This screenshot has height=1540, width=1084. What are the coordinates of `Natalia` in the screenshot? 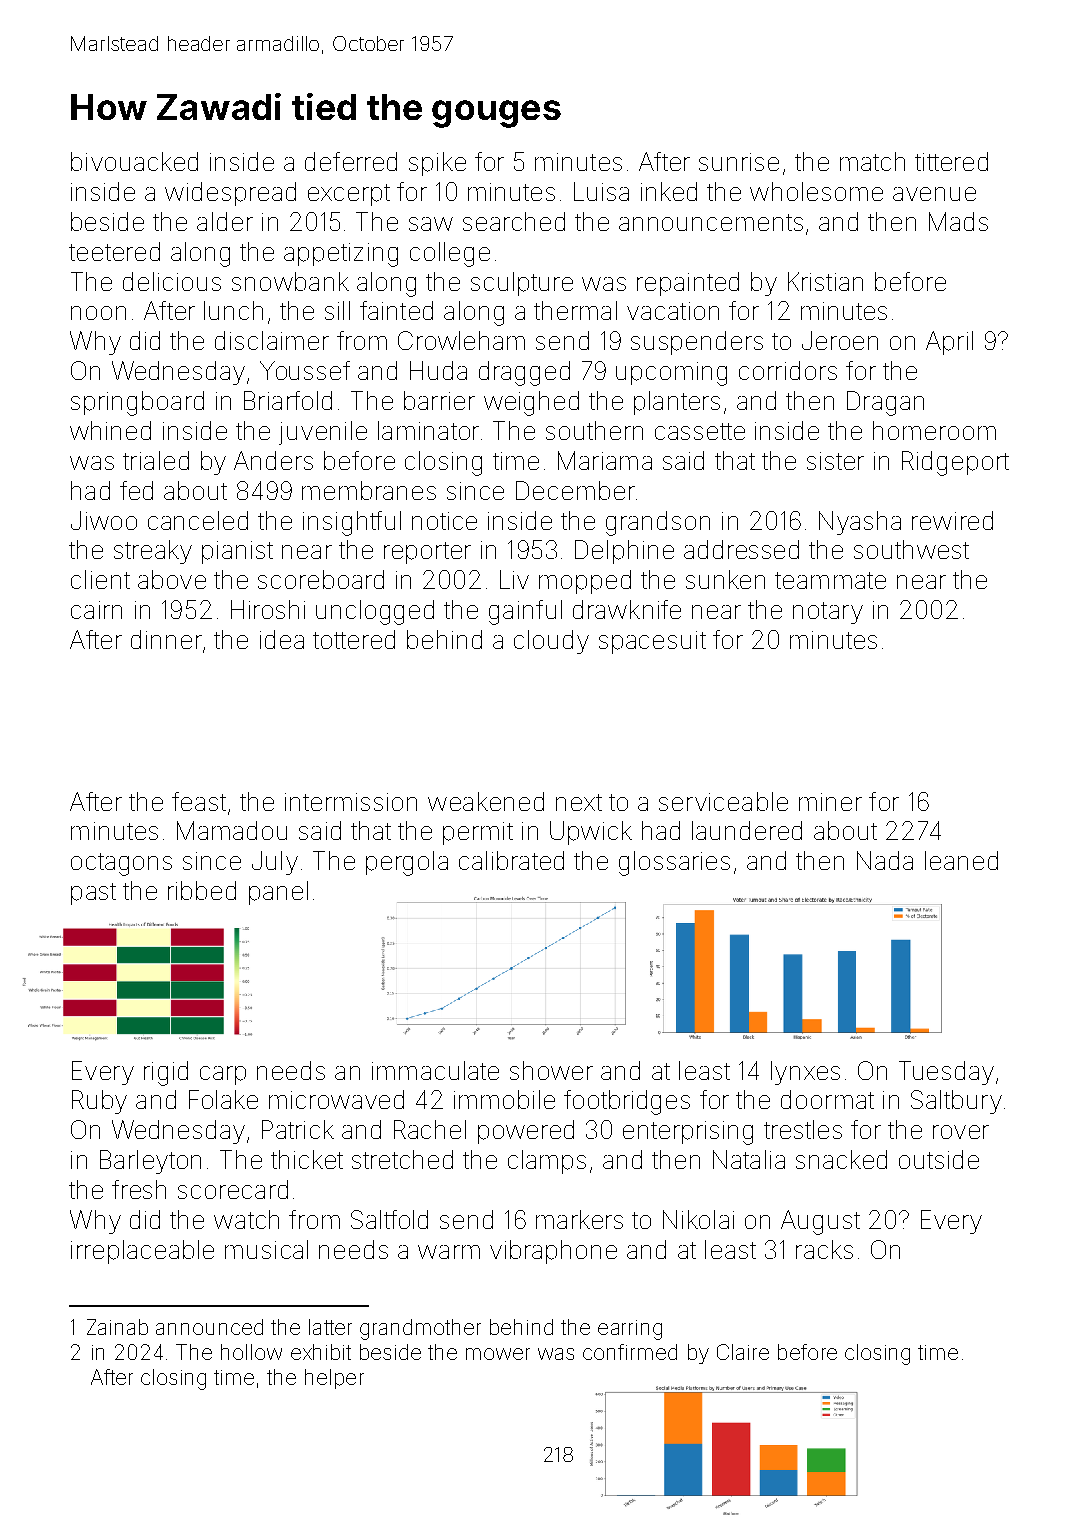 It's located at (749, 1159).
